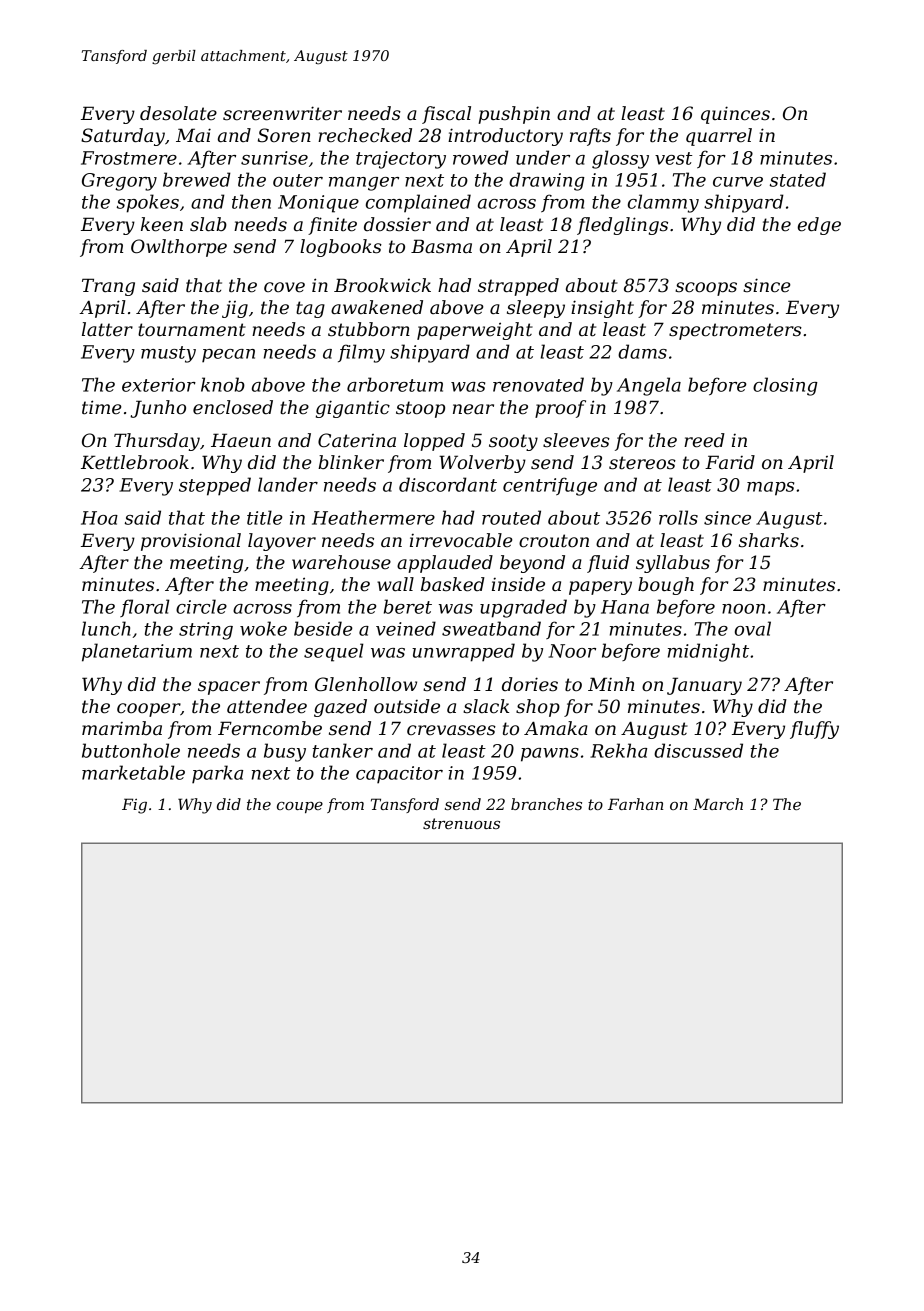  What do you see at coordinates (486, 706) in the screenshot?
I see `slack` at bounding box center [486, 706].
